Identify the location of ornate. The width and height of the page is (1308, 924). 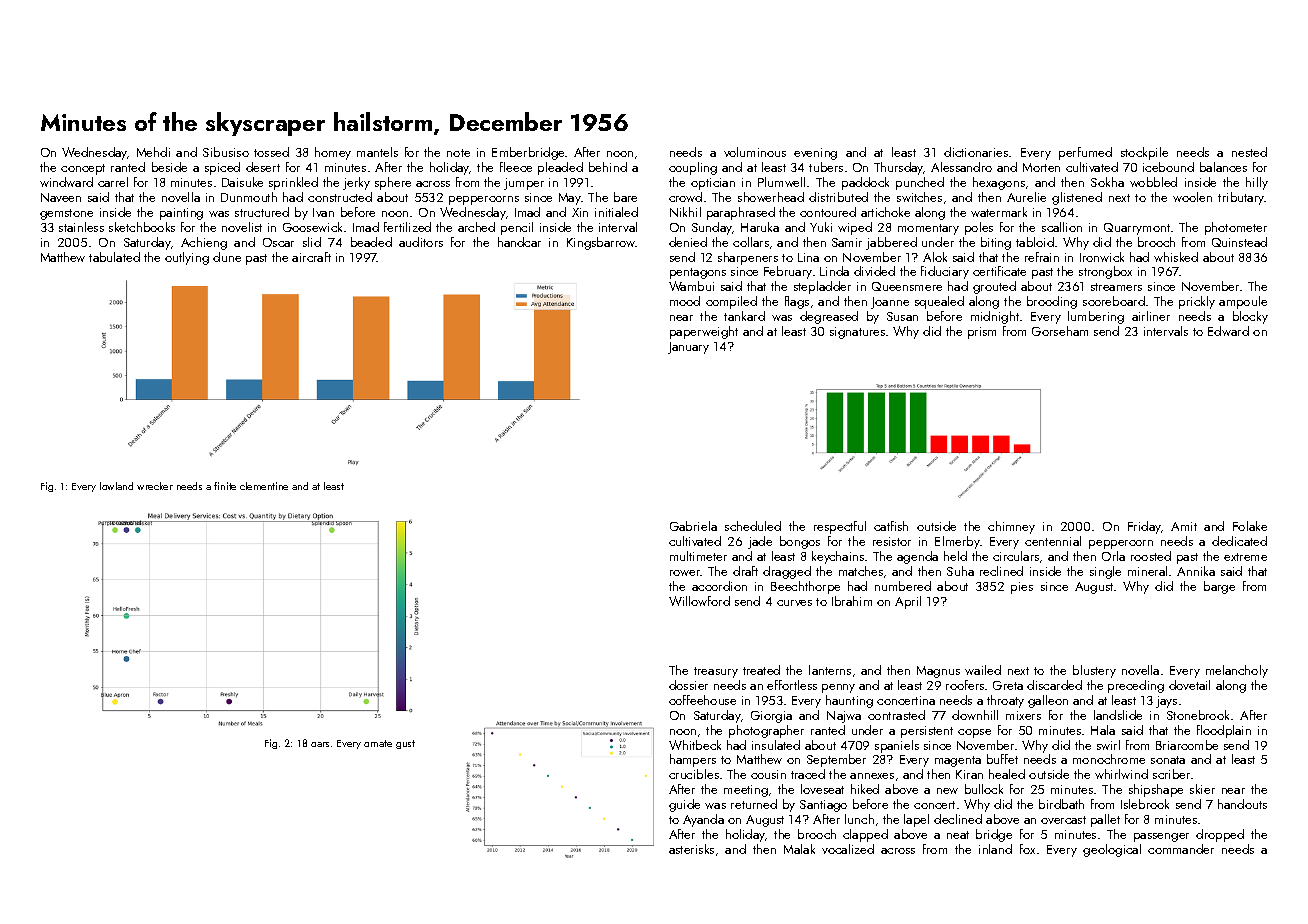
(378, 743).
